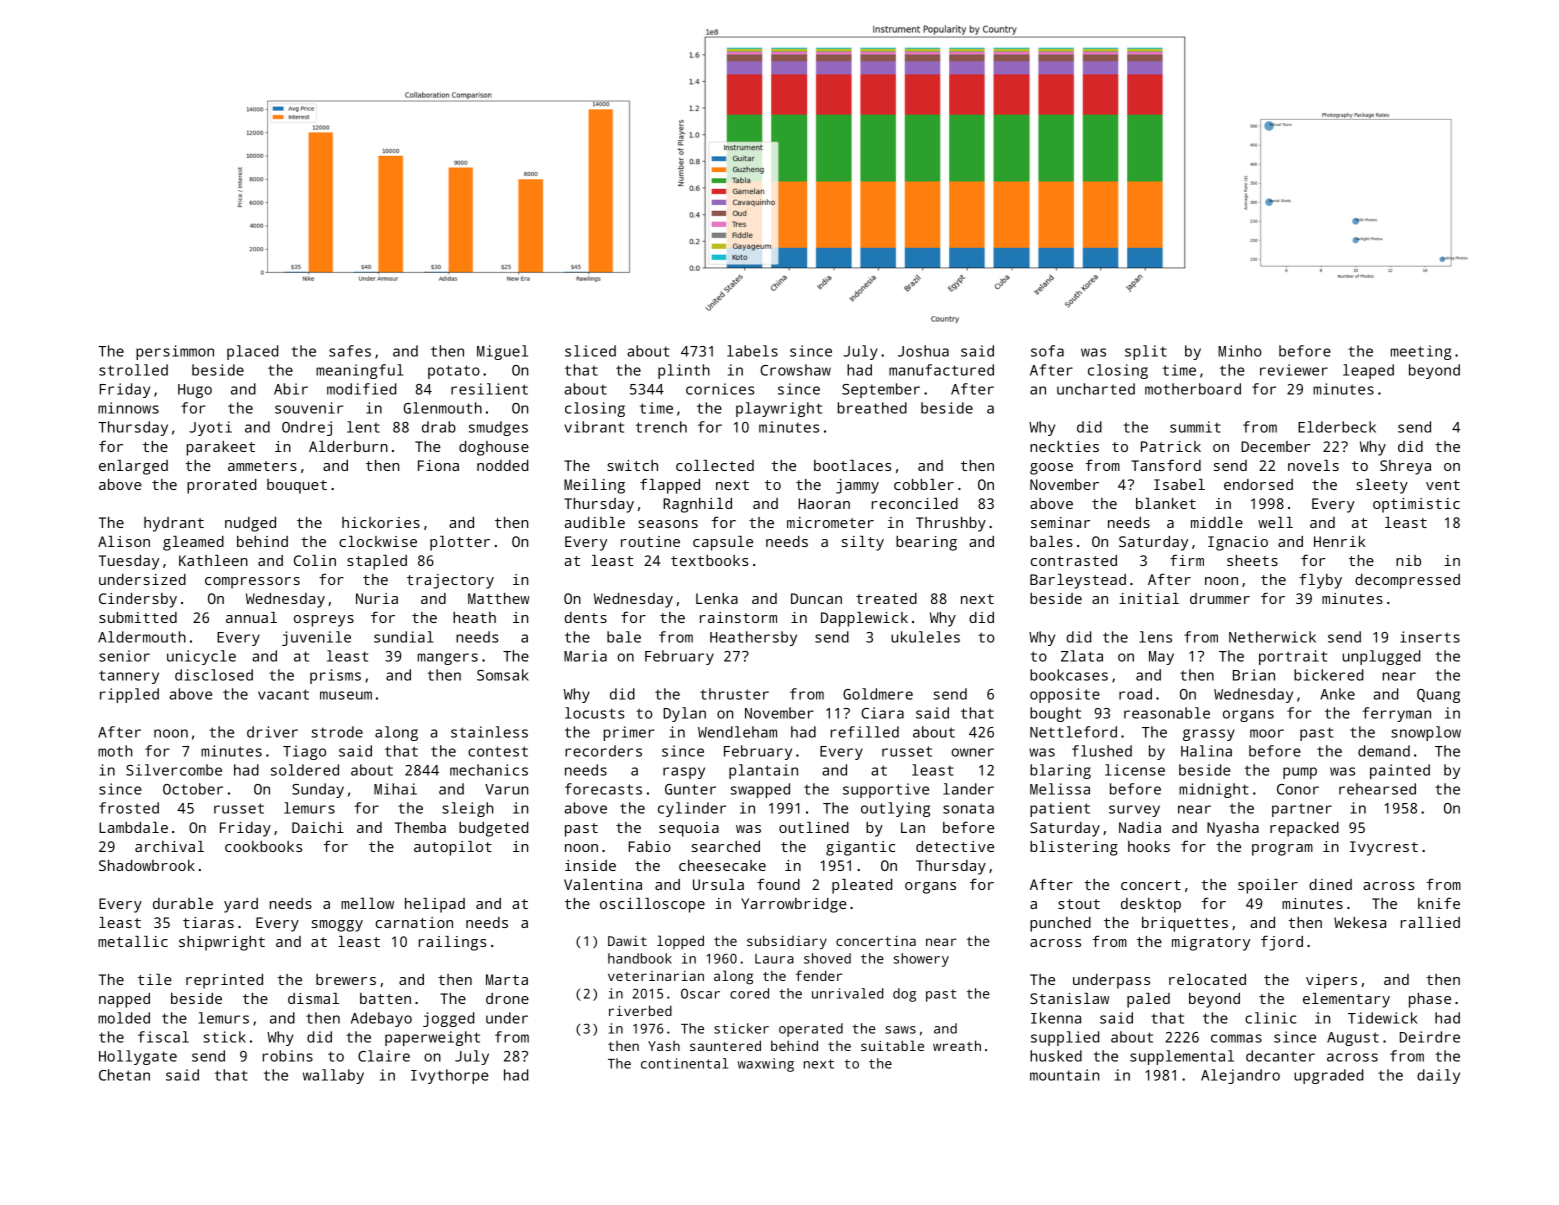 The image size is (1559, 1205). Describe the element at coordinates (381, 522) in the document. I see `hickories` at that location.
